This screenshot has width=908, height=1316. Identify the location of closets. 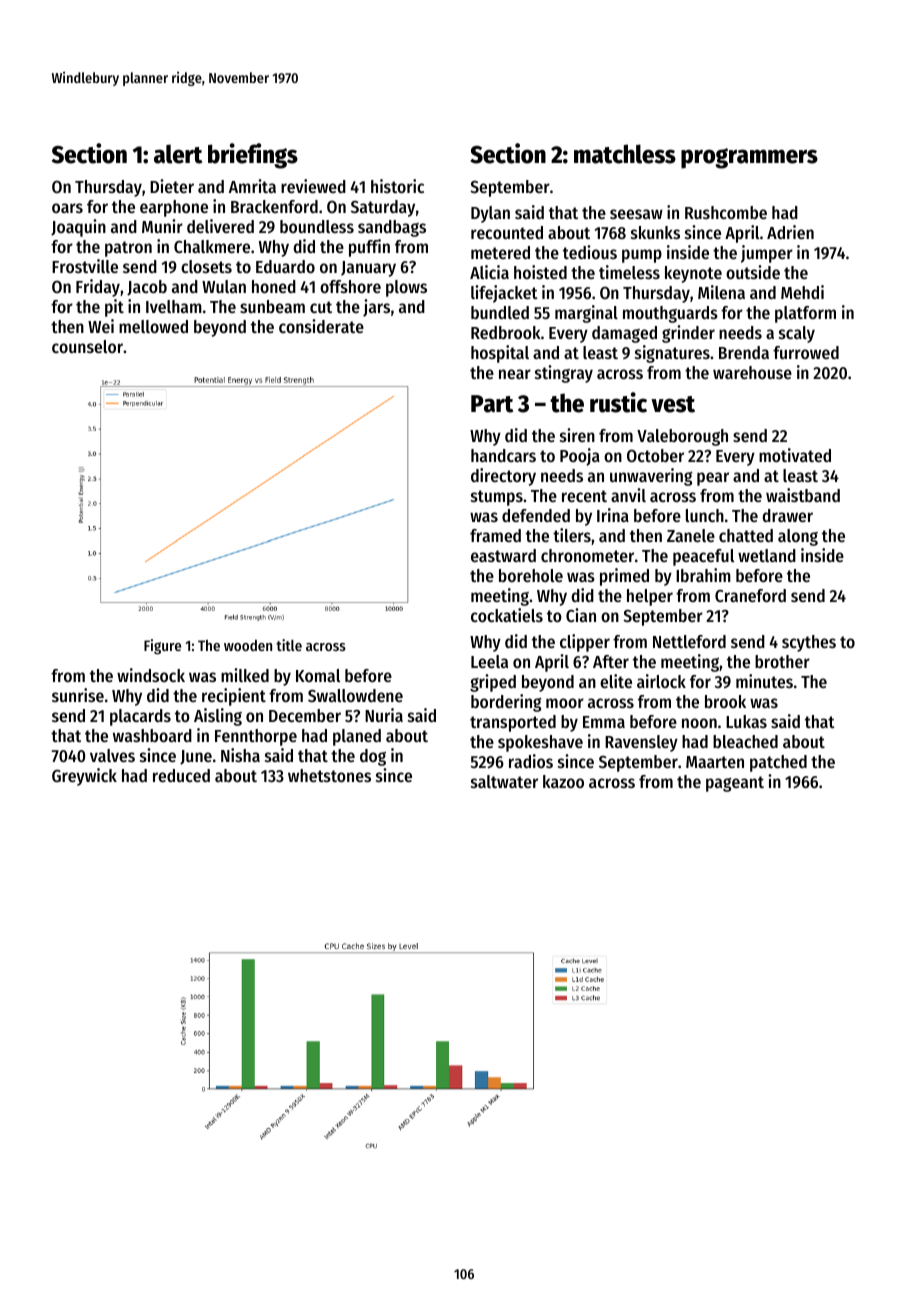
(206, 266).
